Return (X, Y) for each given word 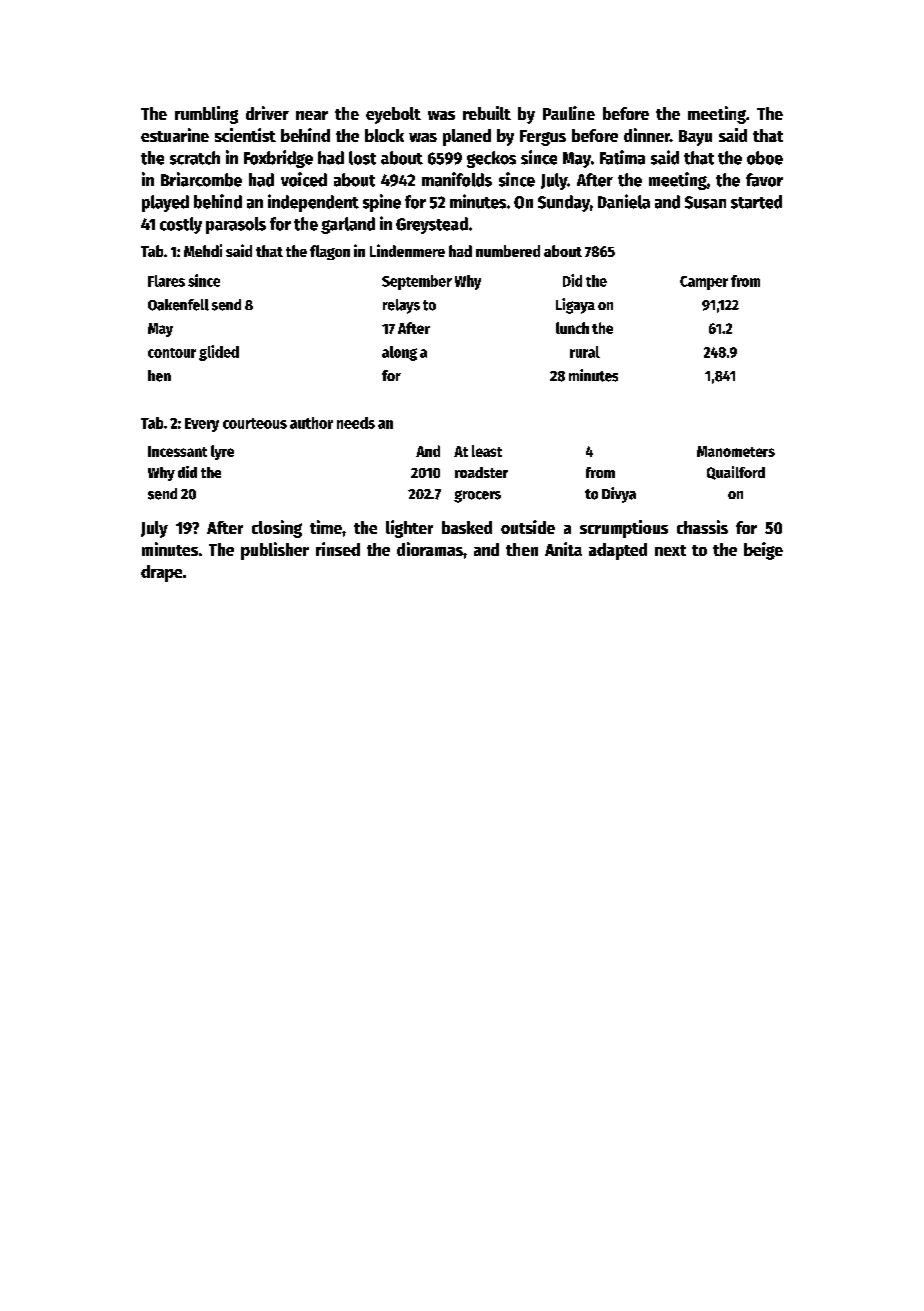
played (165, 203)
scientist (245, 135)
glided (219, 353)
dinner (647, 135)
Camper (704, 283)
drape (161, 573)
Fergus (543, 138)
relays (401, 306)
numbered (508, 251)
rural (585, 352)
